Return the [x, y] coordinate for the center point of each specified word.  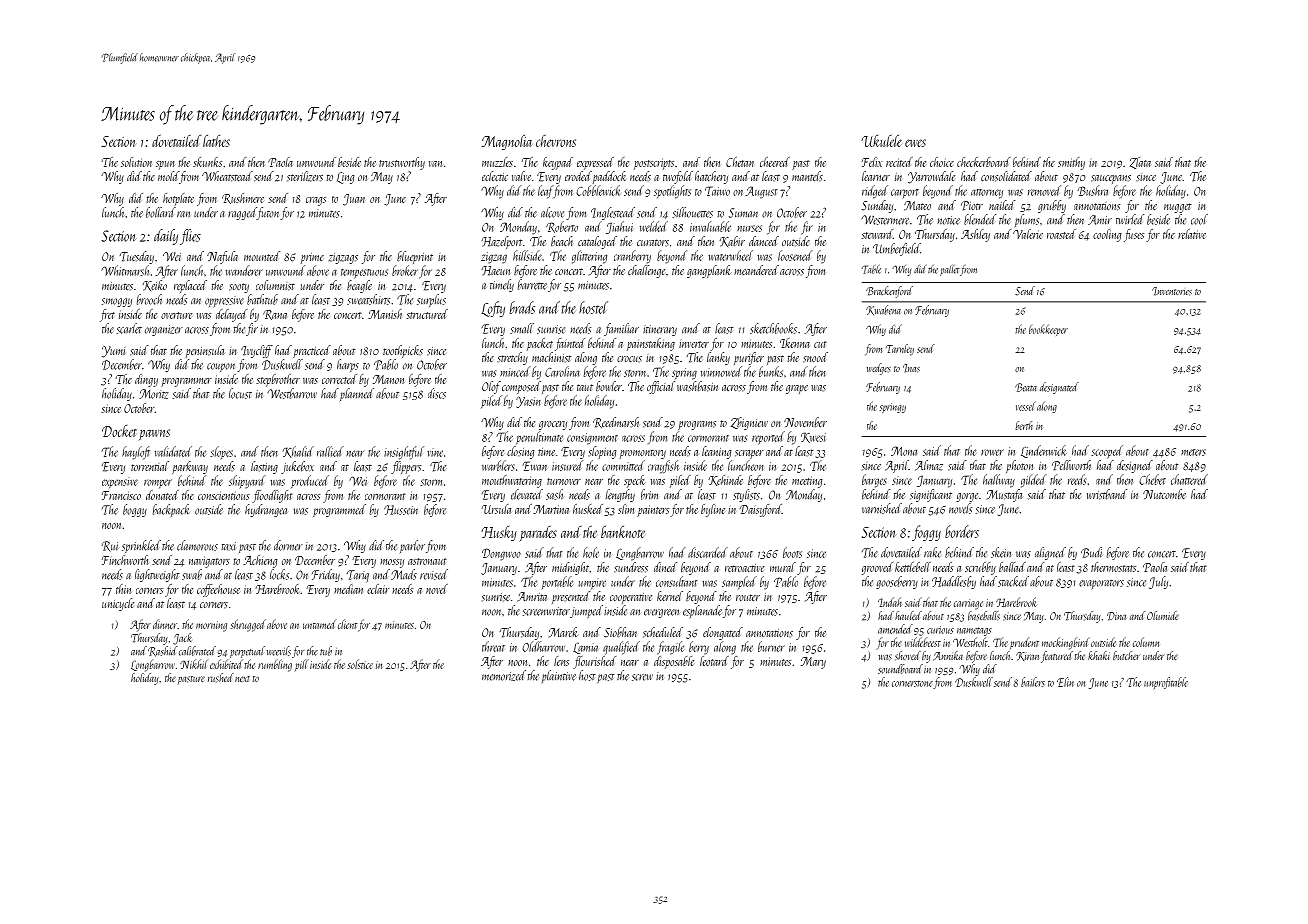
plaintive [559, 676]
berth [1024, 425]
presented [571, 597]
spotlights [672, 192]
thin [123, 589]
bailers [1033, 682]
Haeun [495, 271]
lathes [216, 141]
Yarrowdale [931, 177]
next [242, 679]
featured [1057, 657]
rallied [330, 451]
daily [166, 237]
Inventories [1172, 291]
